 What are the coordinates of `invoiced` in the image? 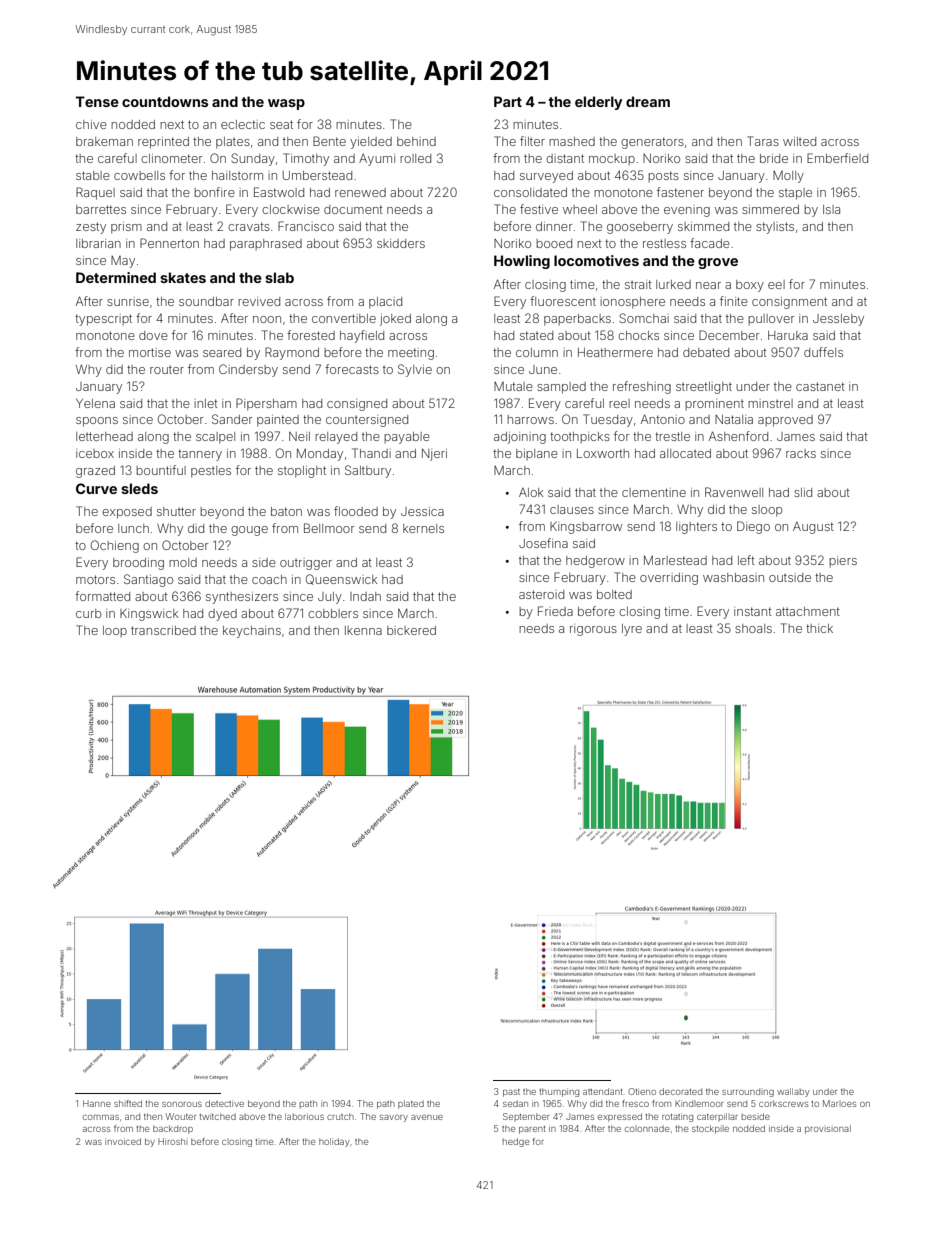 It's located at (123, 1141).
